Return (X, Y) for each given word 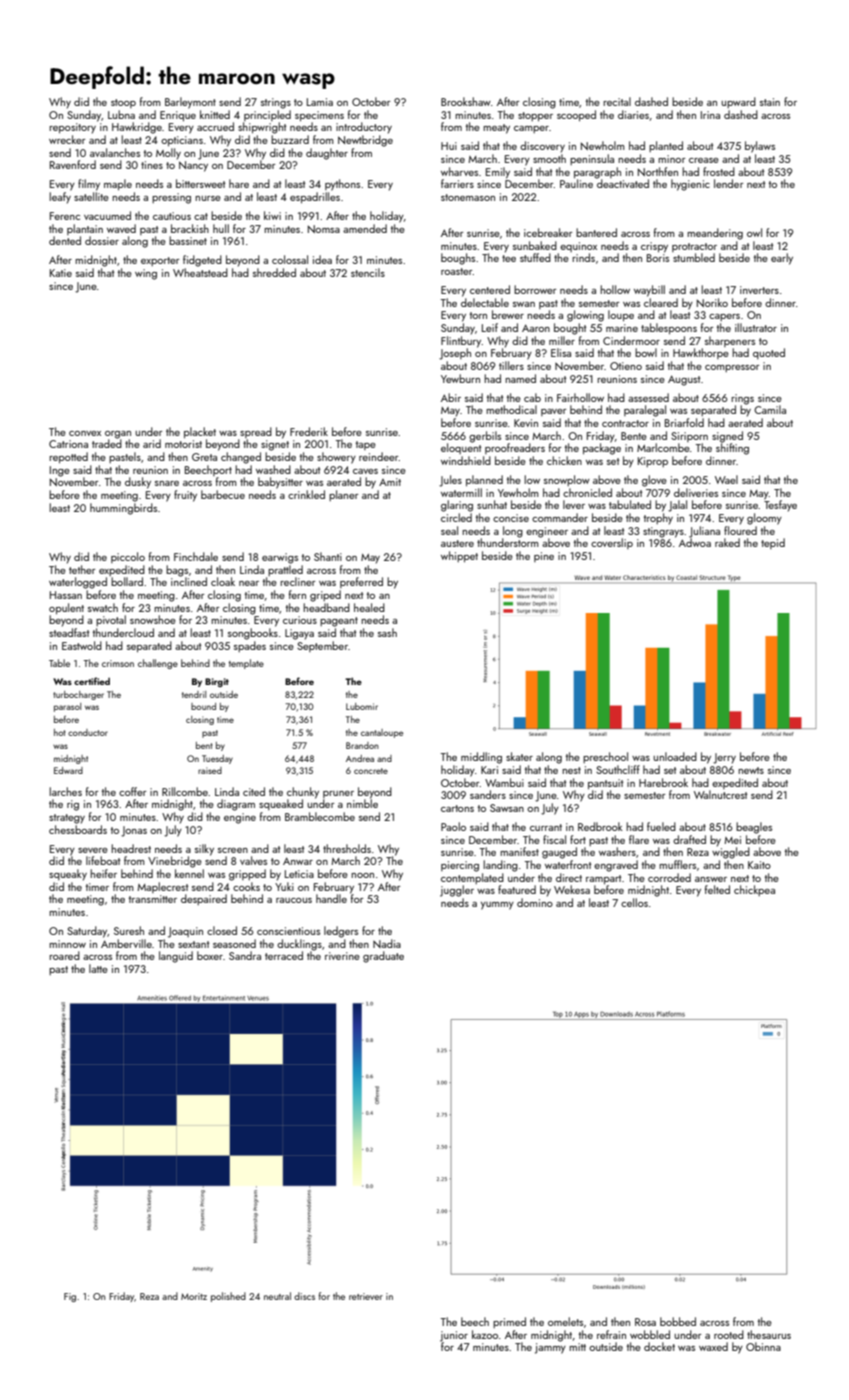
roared (64, 955)
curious (300, 620)
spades (250, 646)
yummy (497, 906)
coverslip (612, 543)
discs (304, 1296)
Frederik (309, 431)
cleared (661, 302)
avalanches (115, 152)
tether (82, 569)
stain (770, 102)
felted (717, 889)
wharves (459, 171)
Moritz (194, 1296)
